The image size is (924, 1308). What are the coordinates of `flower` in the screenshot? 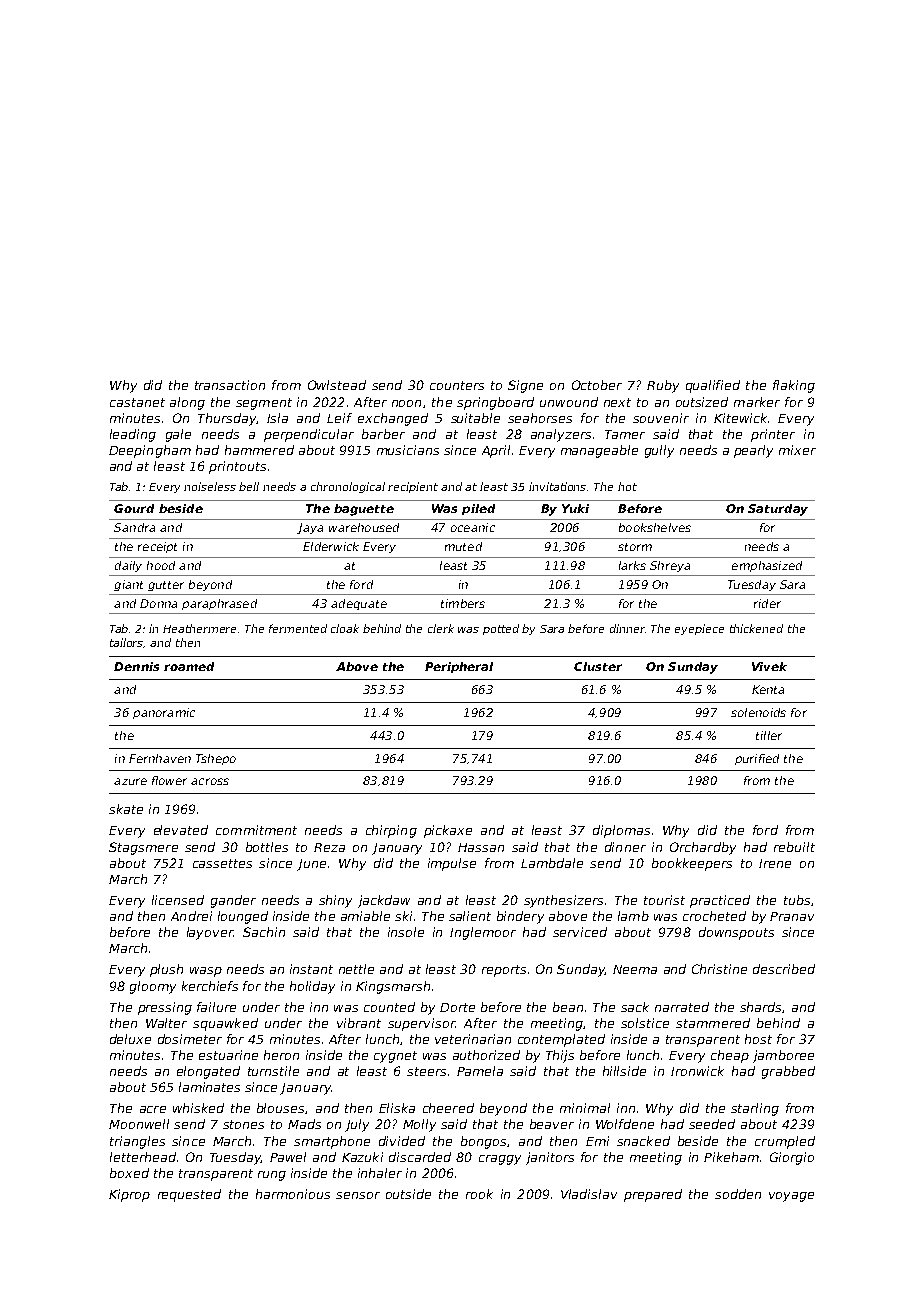 It's located at (169, 780).
